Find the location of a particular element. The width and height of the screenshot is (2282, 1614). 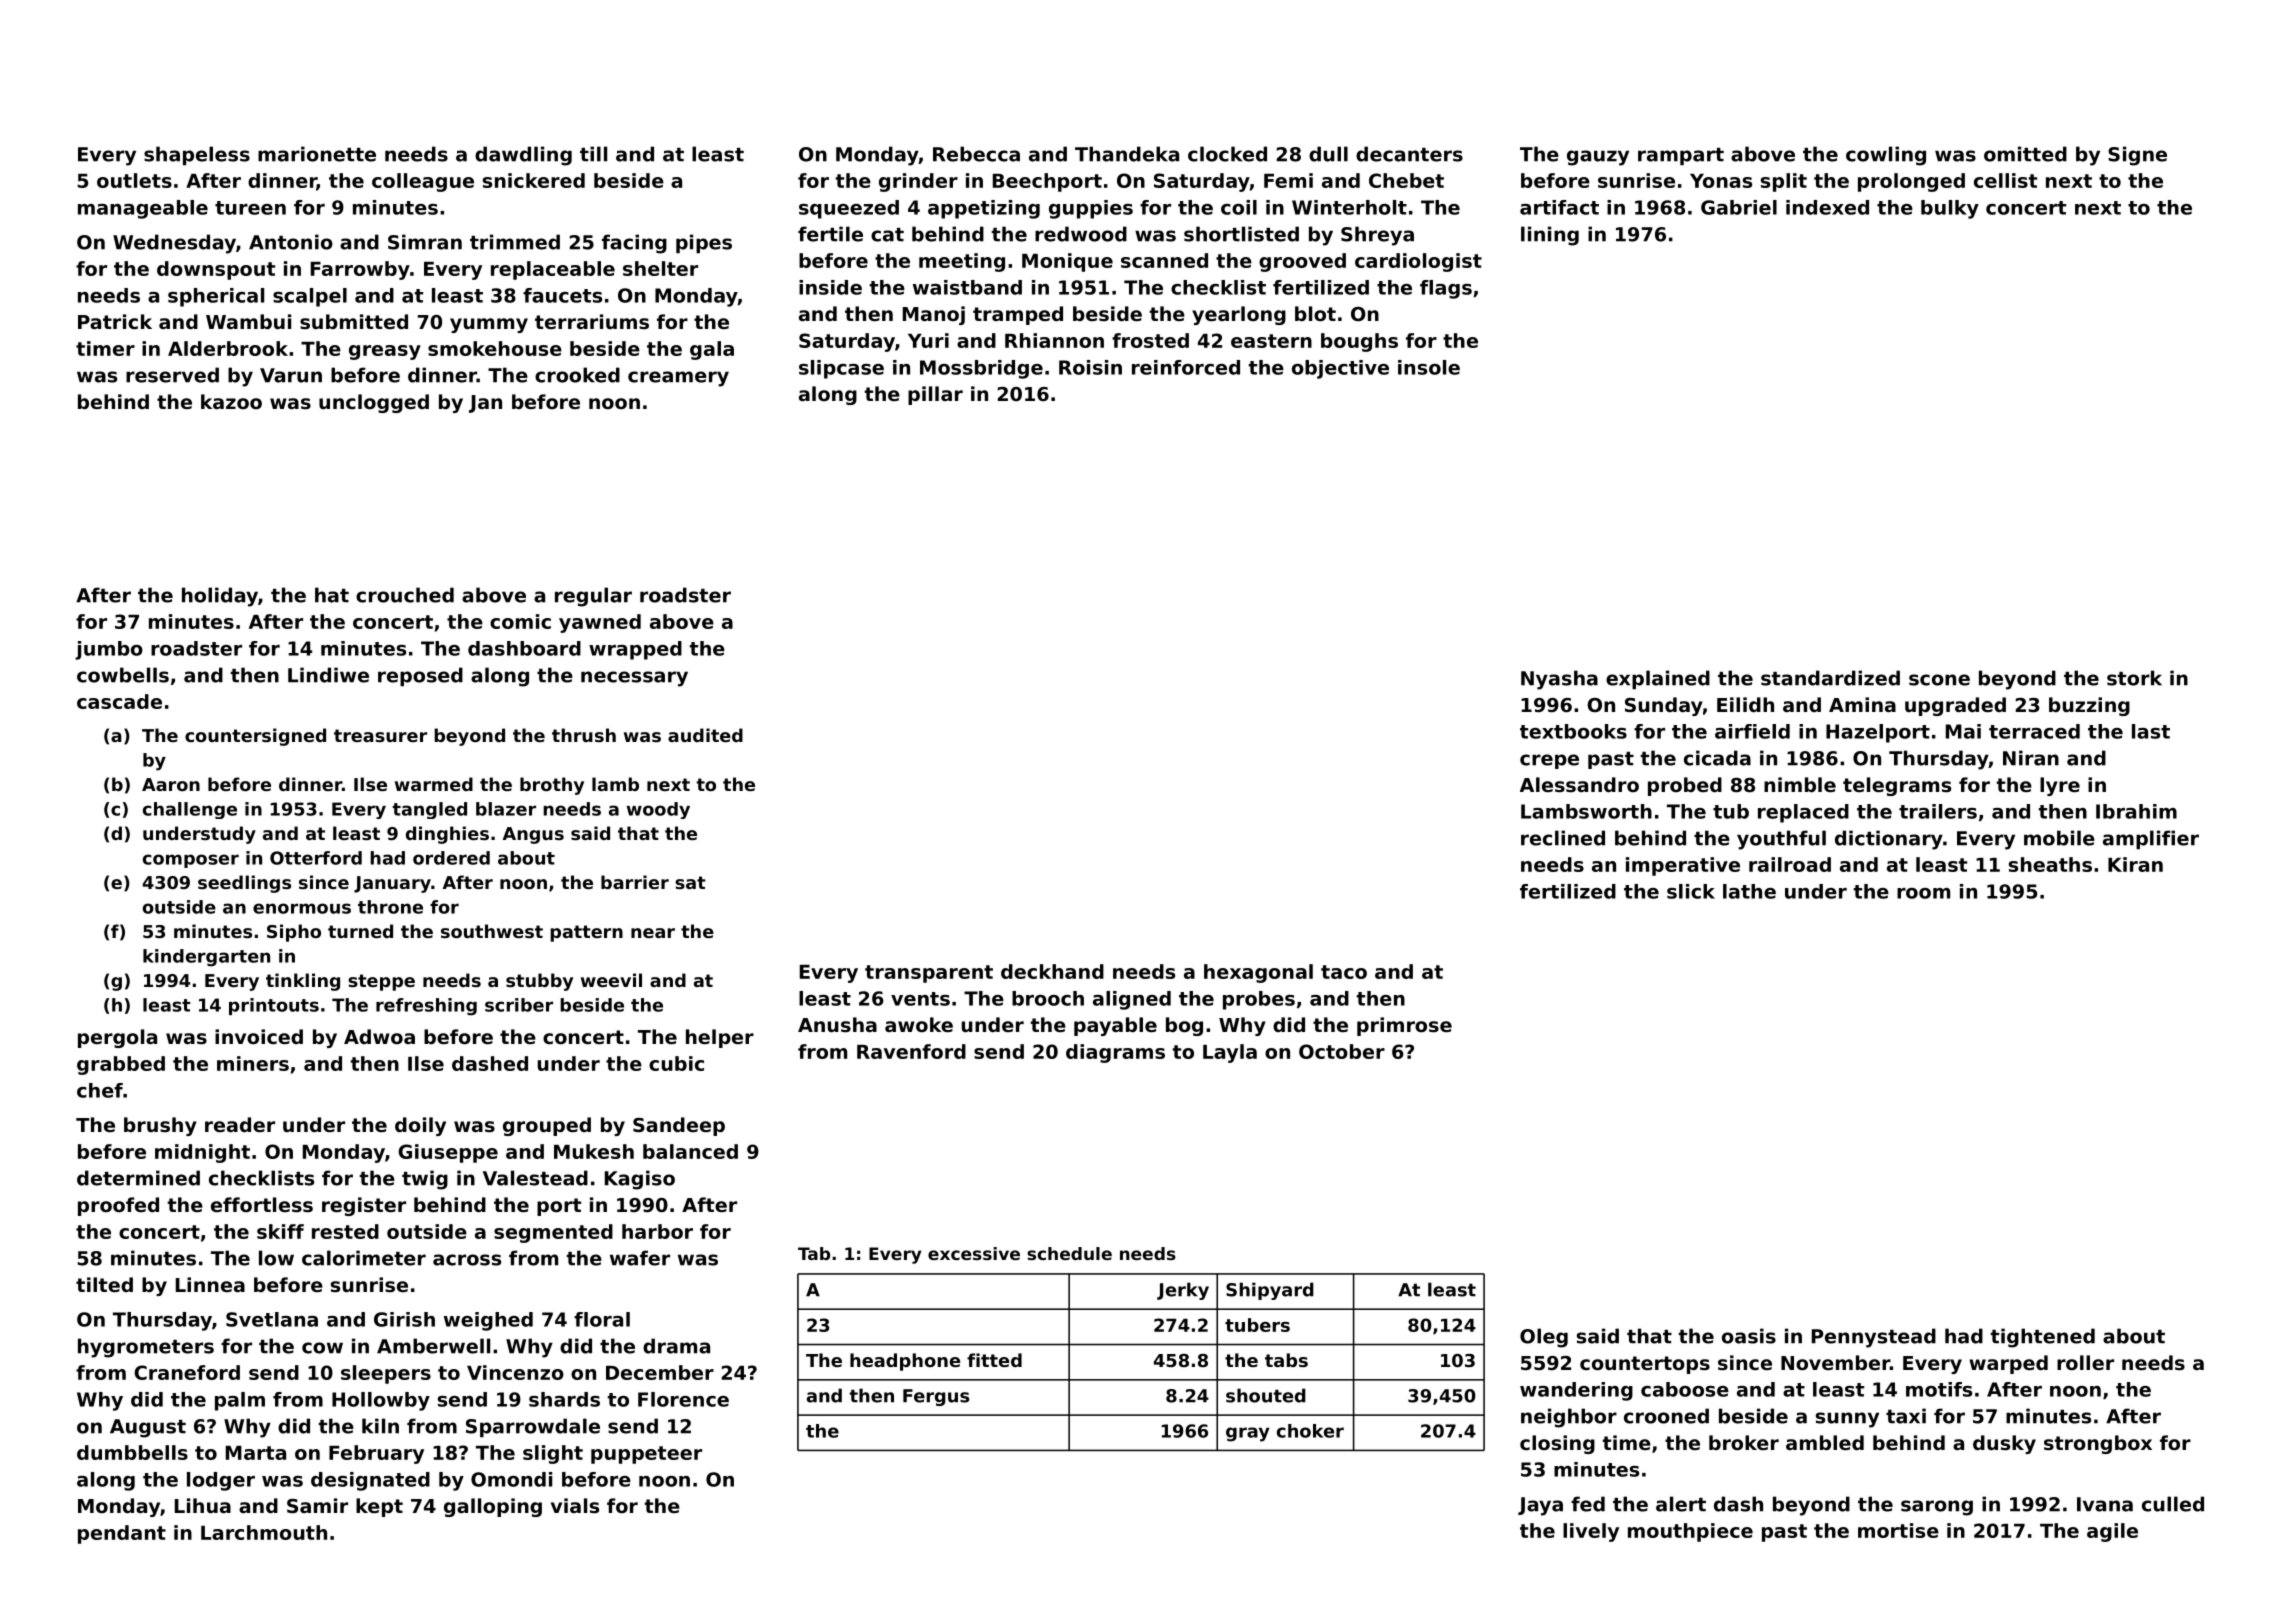

objective is located at coordinates (1340, 369).
